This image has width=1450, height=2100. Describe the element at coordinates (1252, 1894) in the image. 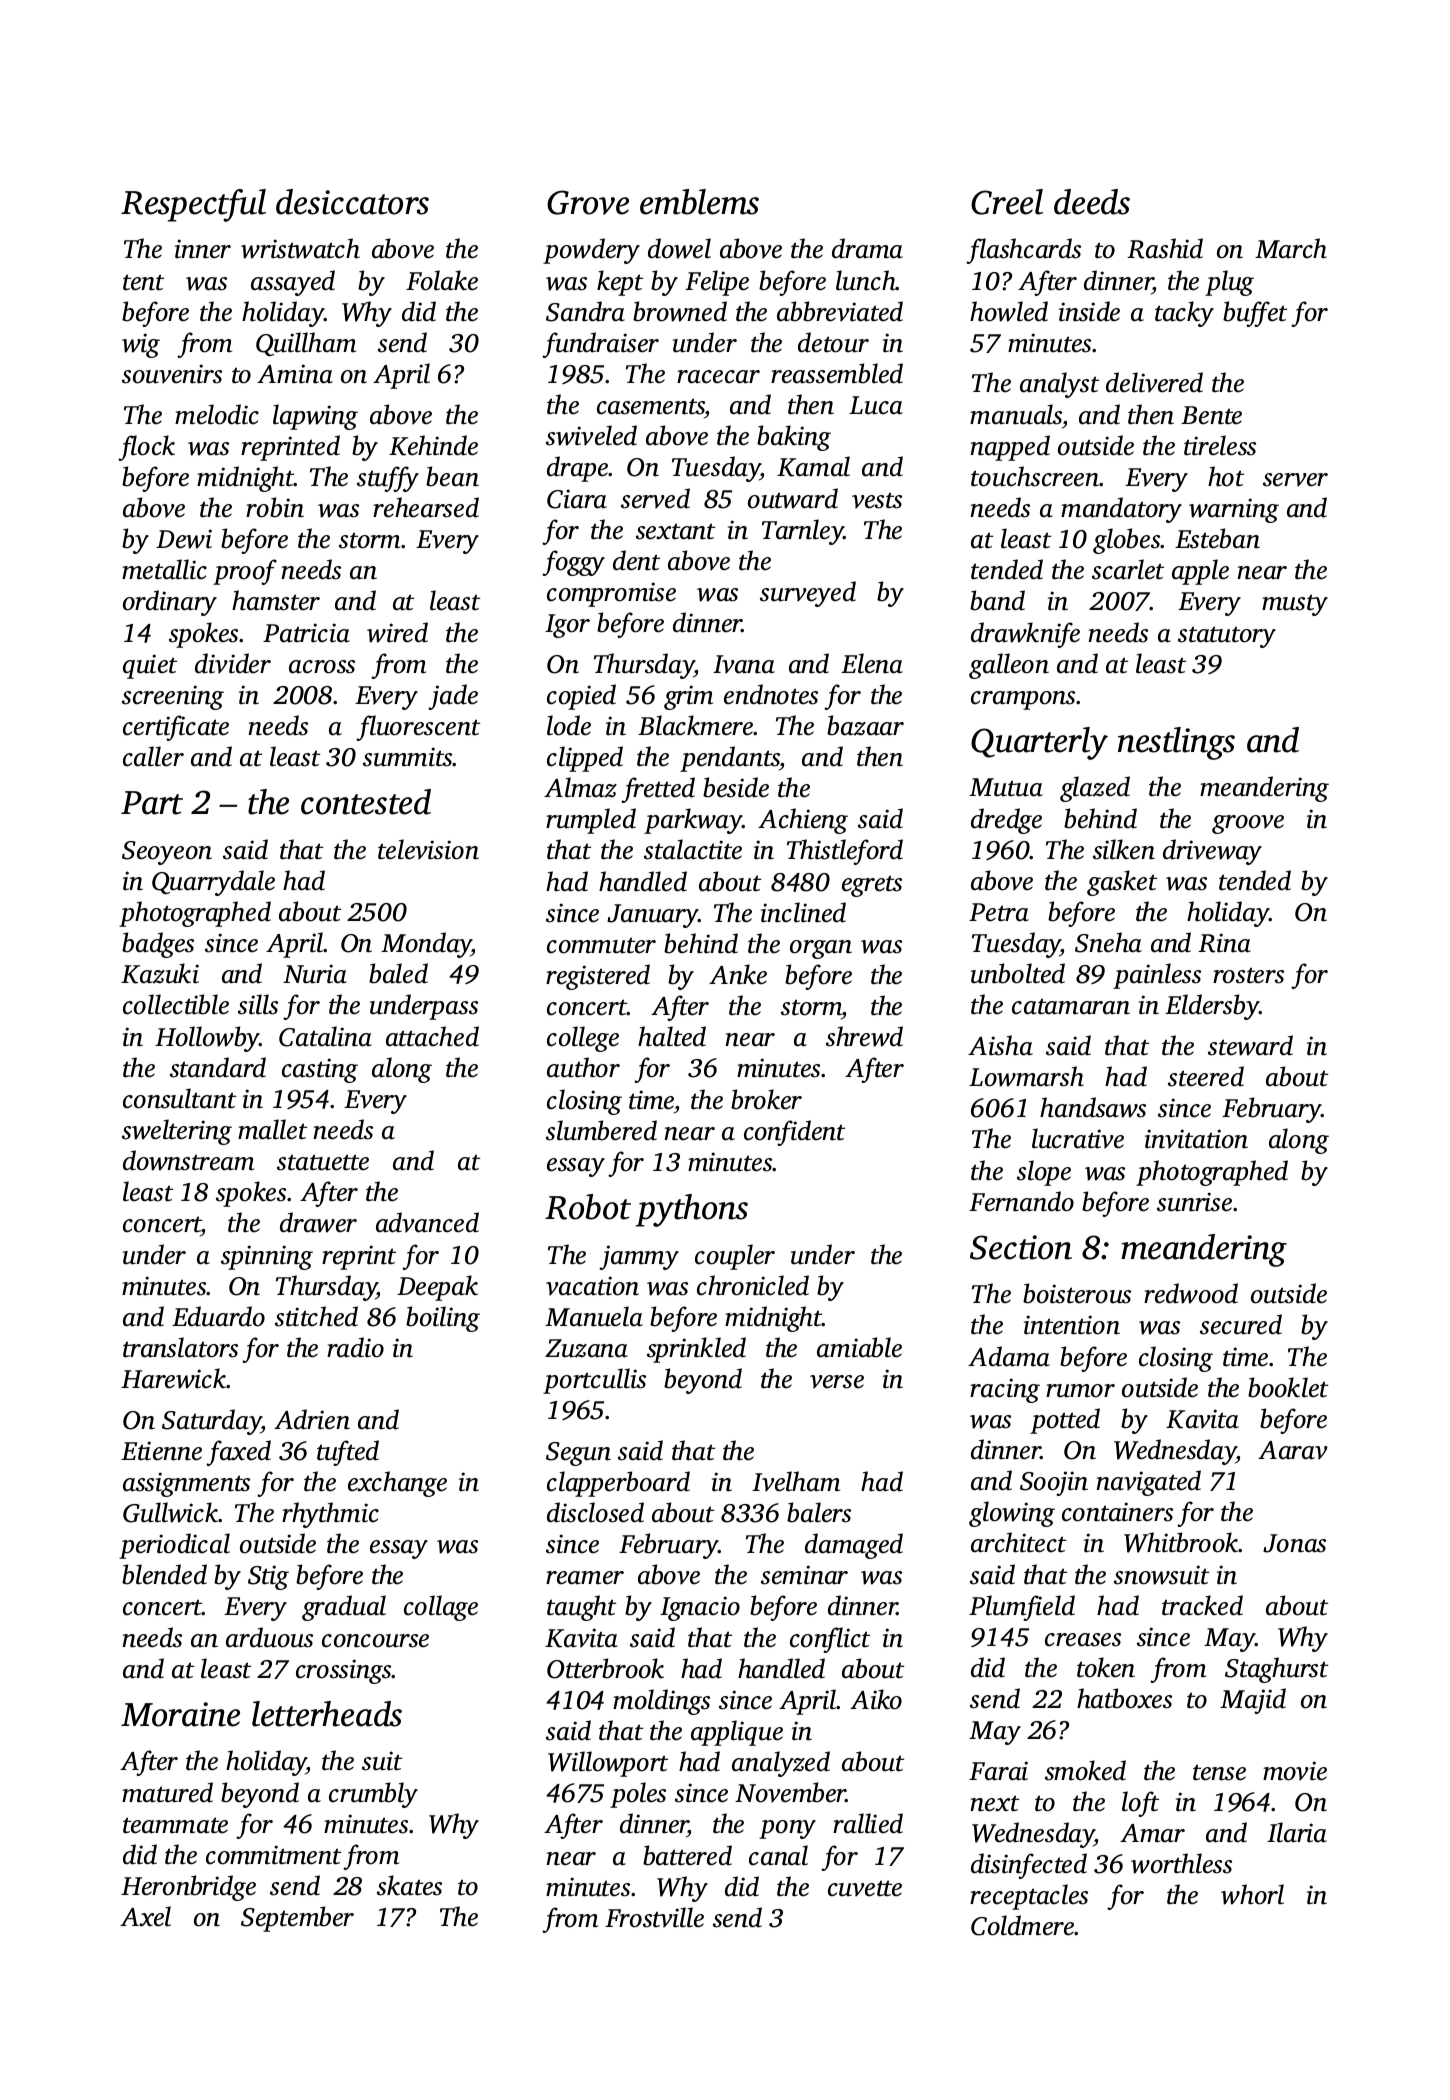

I see `whorl` at that location.
